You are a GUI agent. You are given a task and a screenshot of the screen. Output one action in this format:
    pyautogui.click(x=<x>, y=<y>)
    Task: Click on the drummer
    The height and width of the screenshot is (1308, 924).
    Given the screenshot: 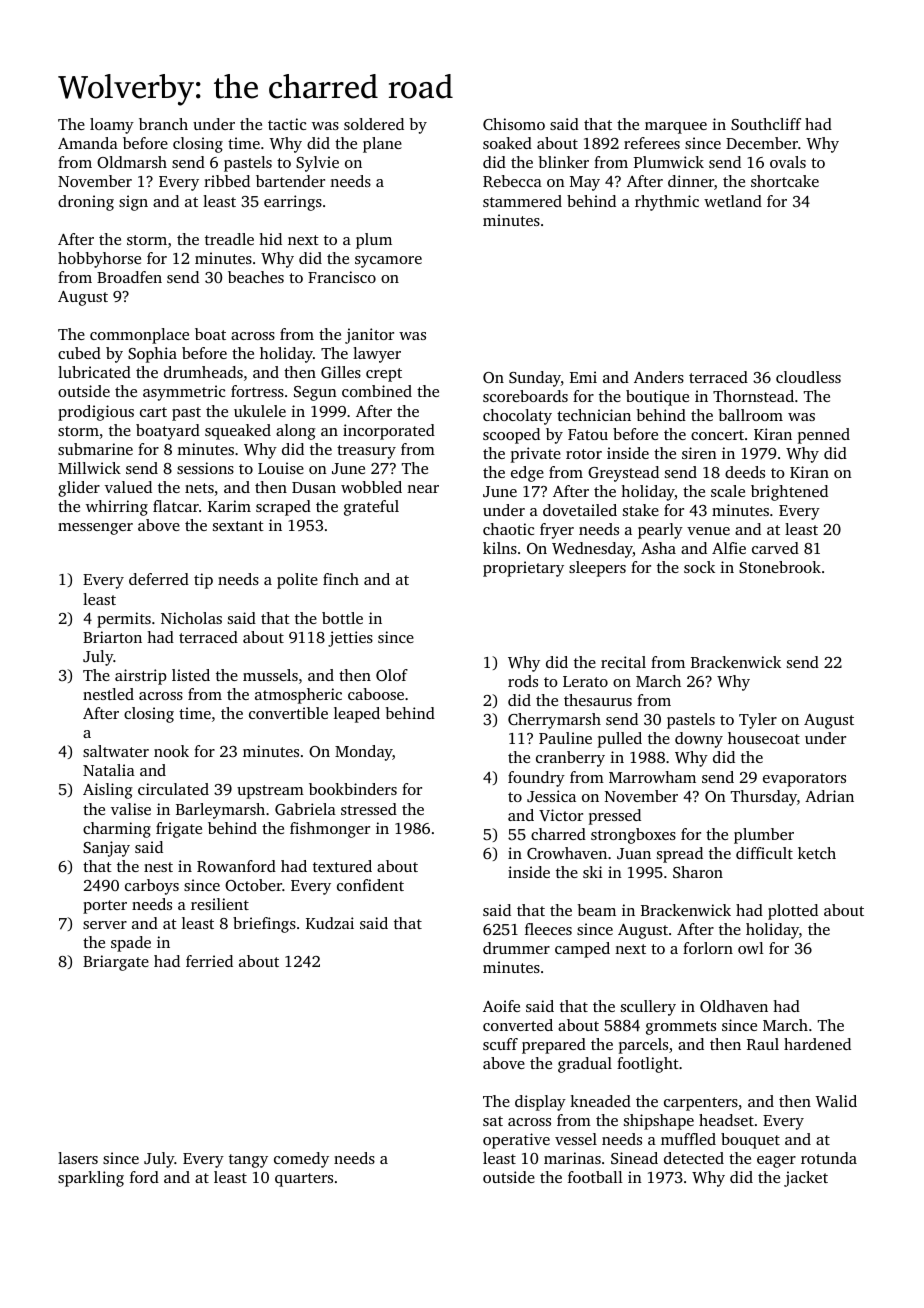 What is the action you would take?
    pyautogui.click(x=516, y=948)
